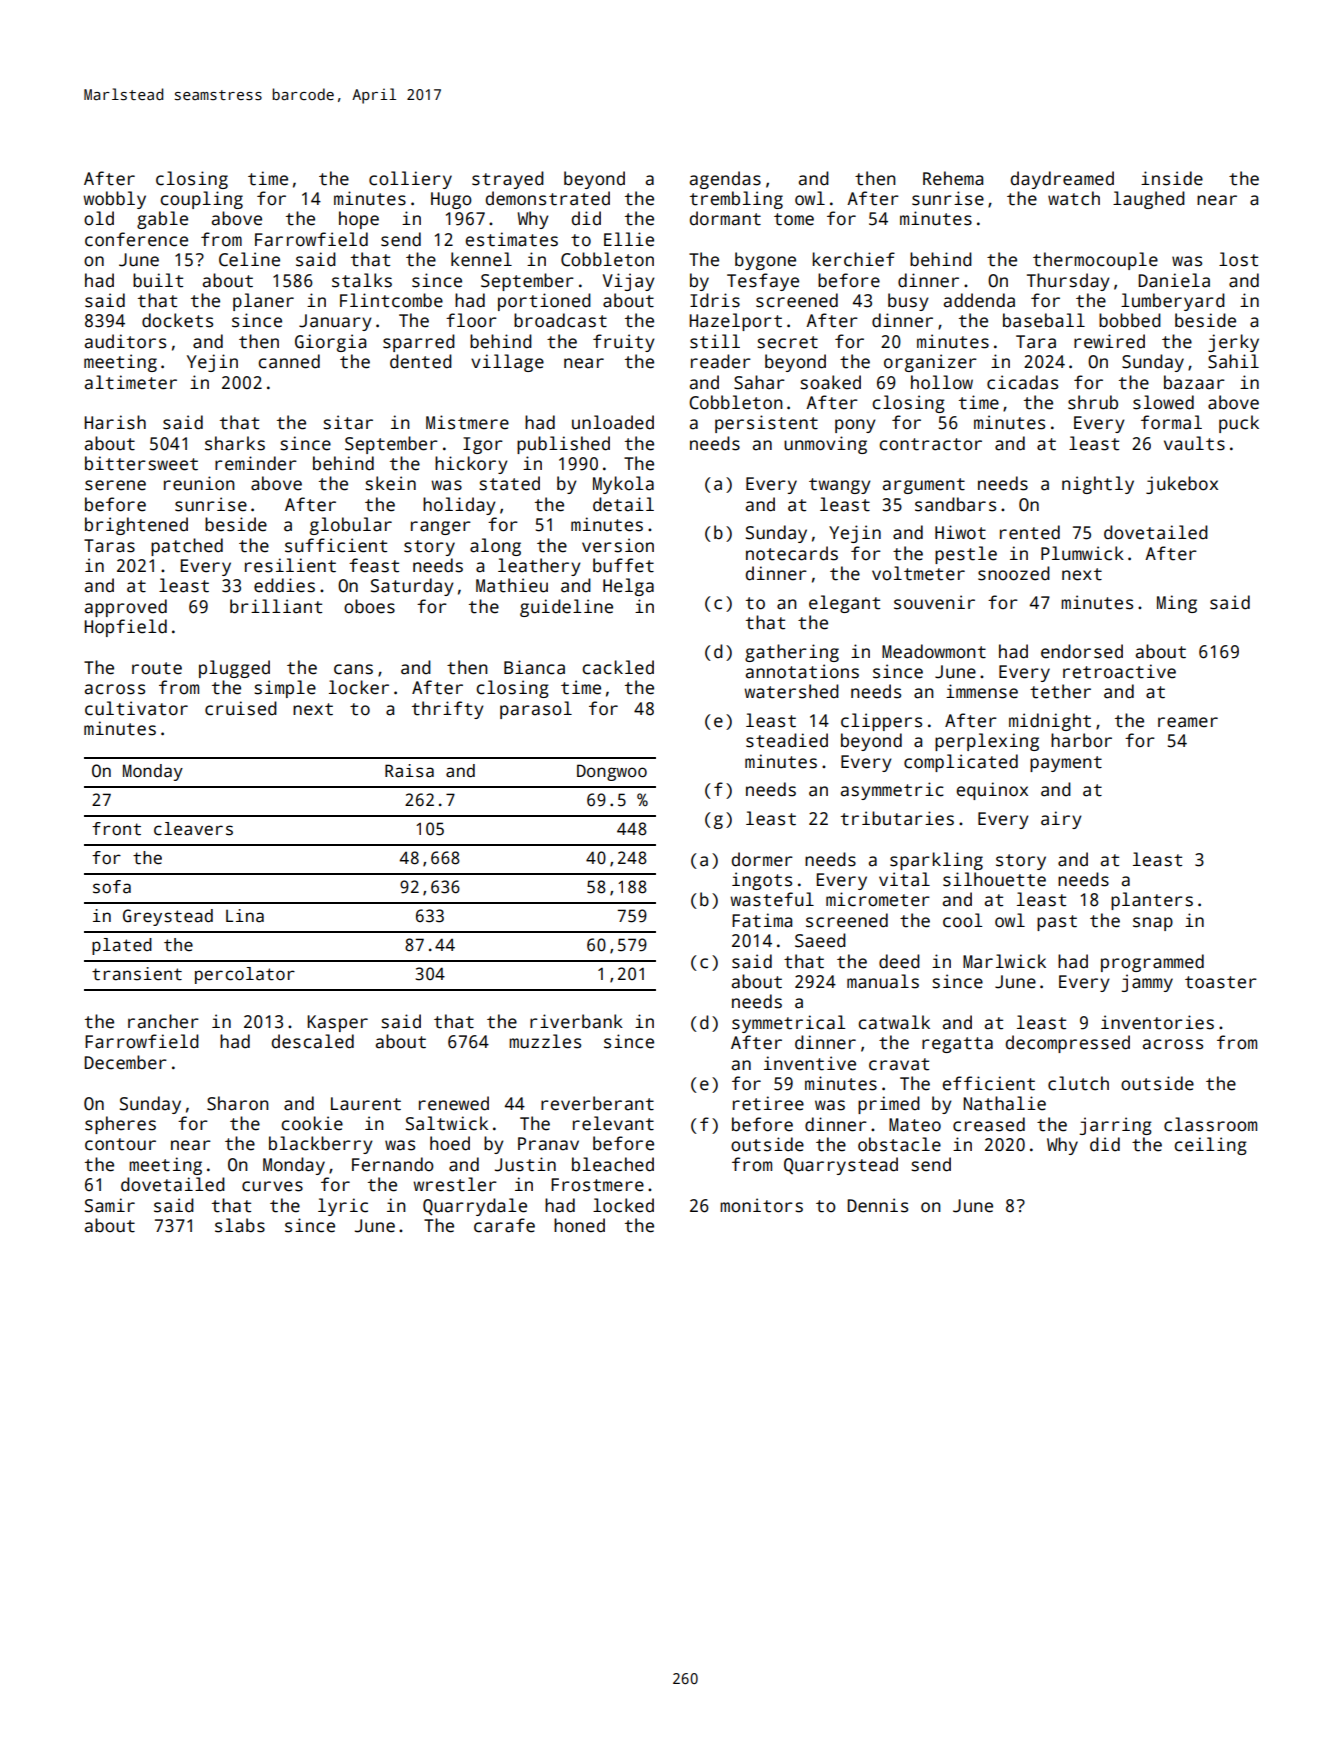 Image resolution: width=1344 pixels, height=1740 pixels. Describe the element at coordinates (193, 829) in the screenshot. I see `cleavers` at that location.
